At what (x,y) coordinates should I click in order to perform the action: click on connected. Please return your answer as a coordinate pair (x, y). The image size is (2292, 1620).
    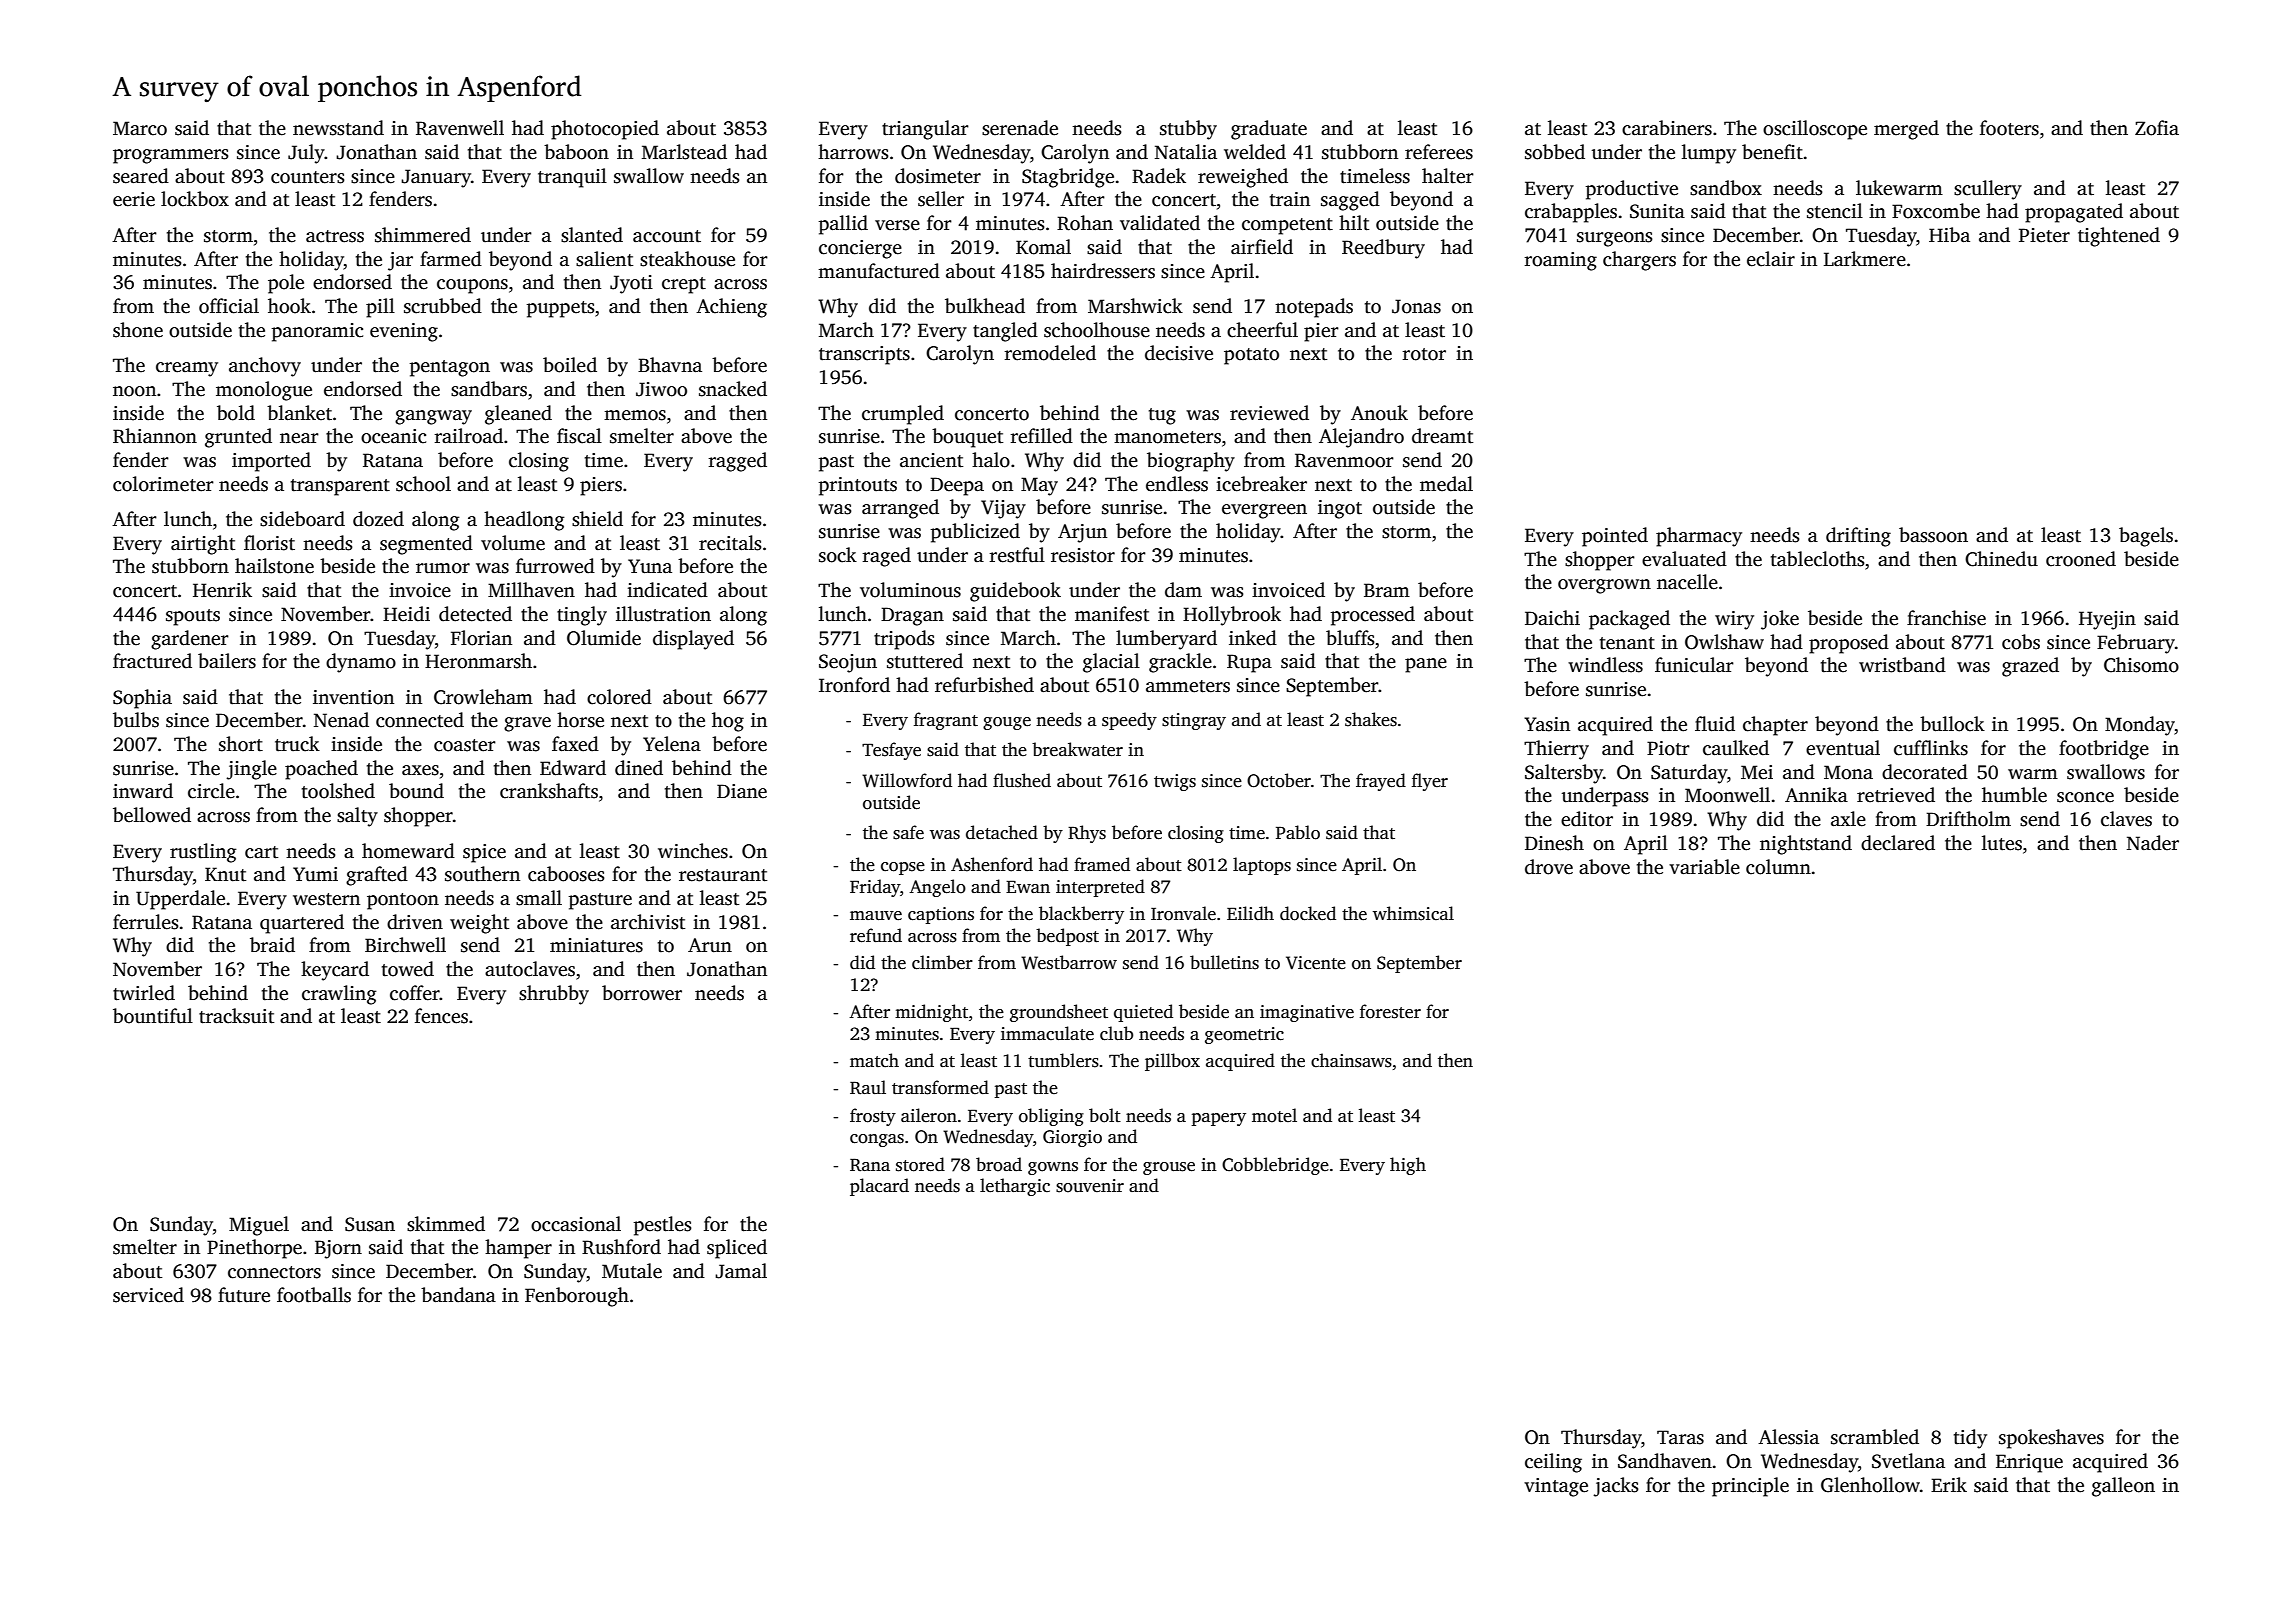
    Looking at the image, I should click on (420, 720).
